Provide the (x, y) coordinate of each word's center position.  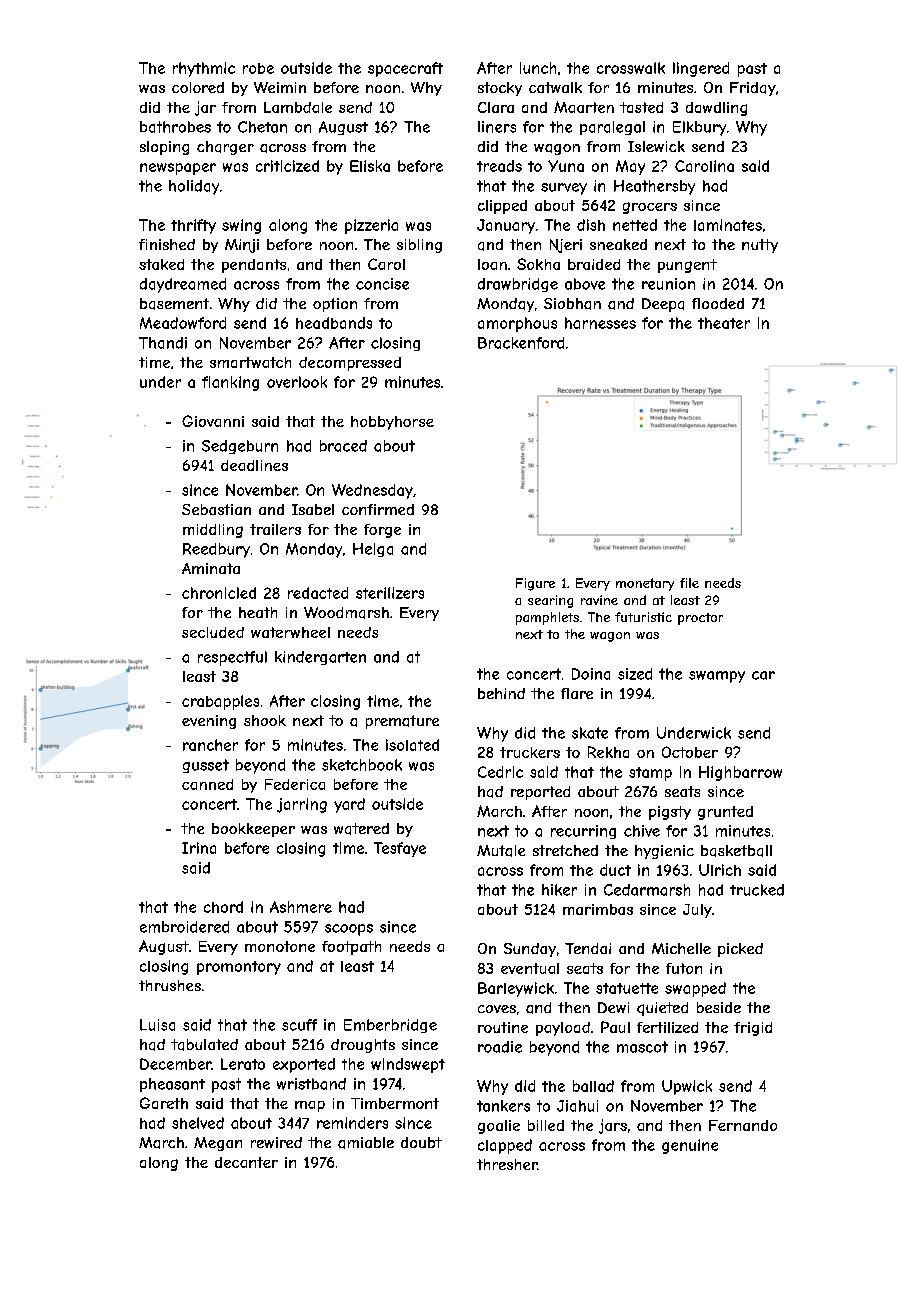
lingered (701, 69)
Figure (535, 584)
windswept (408, 1065)
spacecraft (405, 69)
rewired (276, 1142)
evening (209, 722)
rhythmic (204, 69)
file (689, 583)
